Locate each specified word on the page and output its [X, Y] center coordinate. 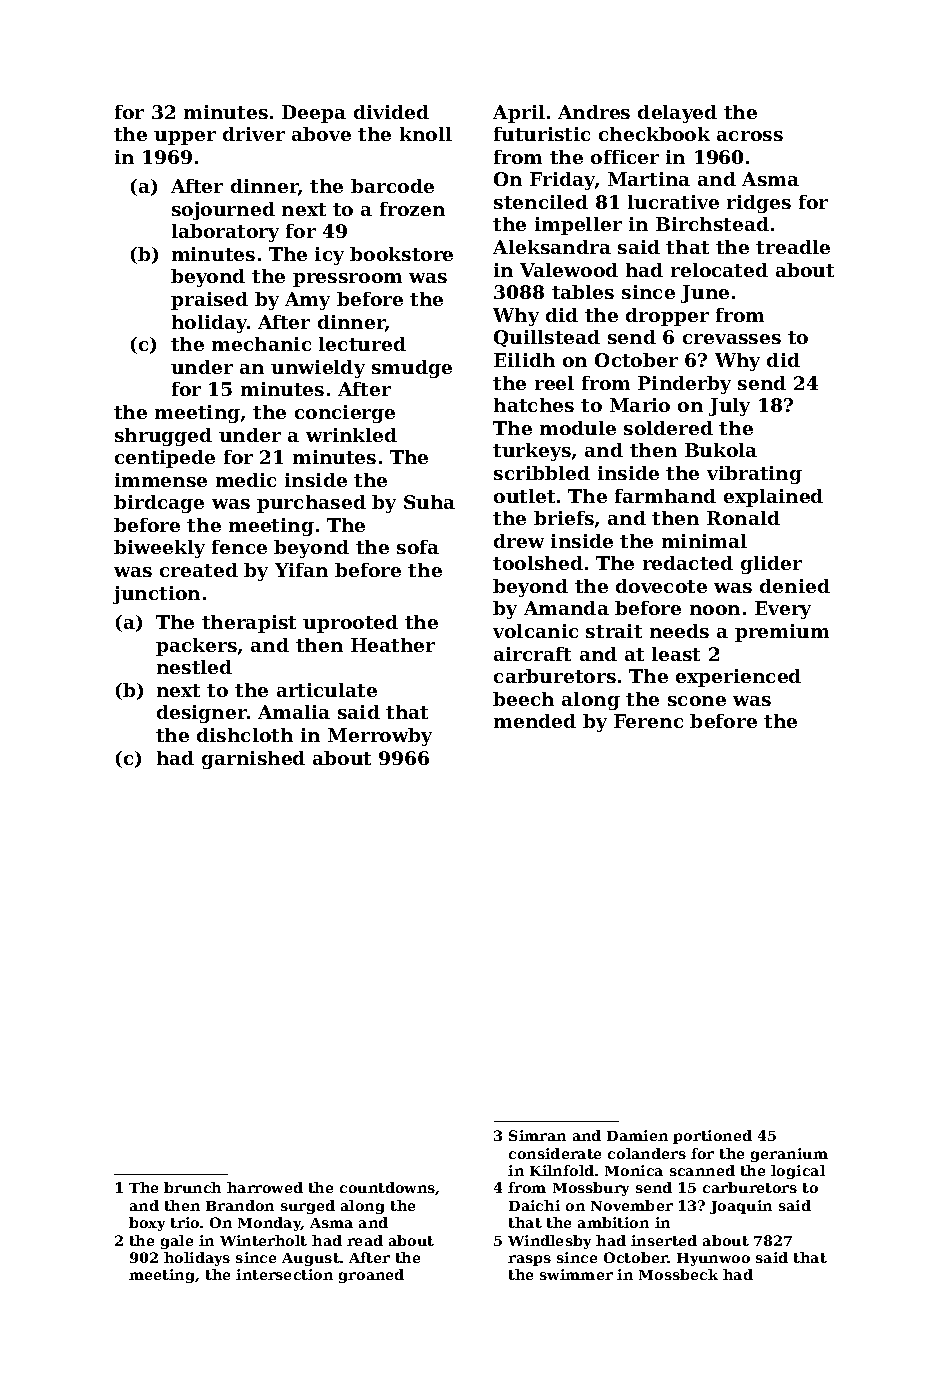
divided [391, 112]
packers [196, 647]
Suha [429, 502]
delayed [677, 114]
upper [185, 138]
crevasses [732, 339]
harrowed [265, 1187]
